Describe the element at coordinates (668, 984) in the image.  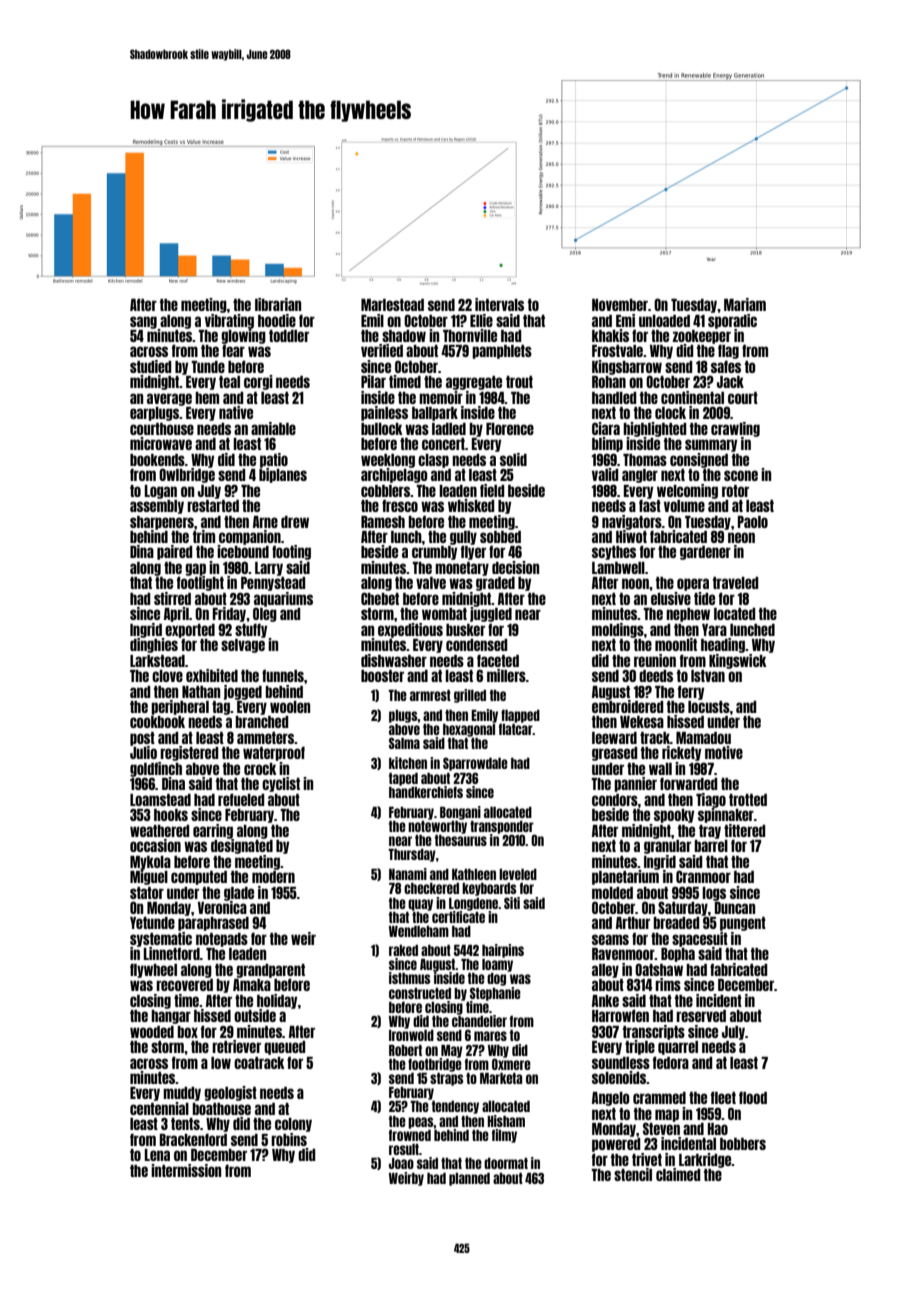
I see `rims` at that location.
